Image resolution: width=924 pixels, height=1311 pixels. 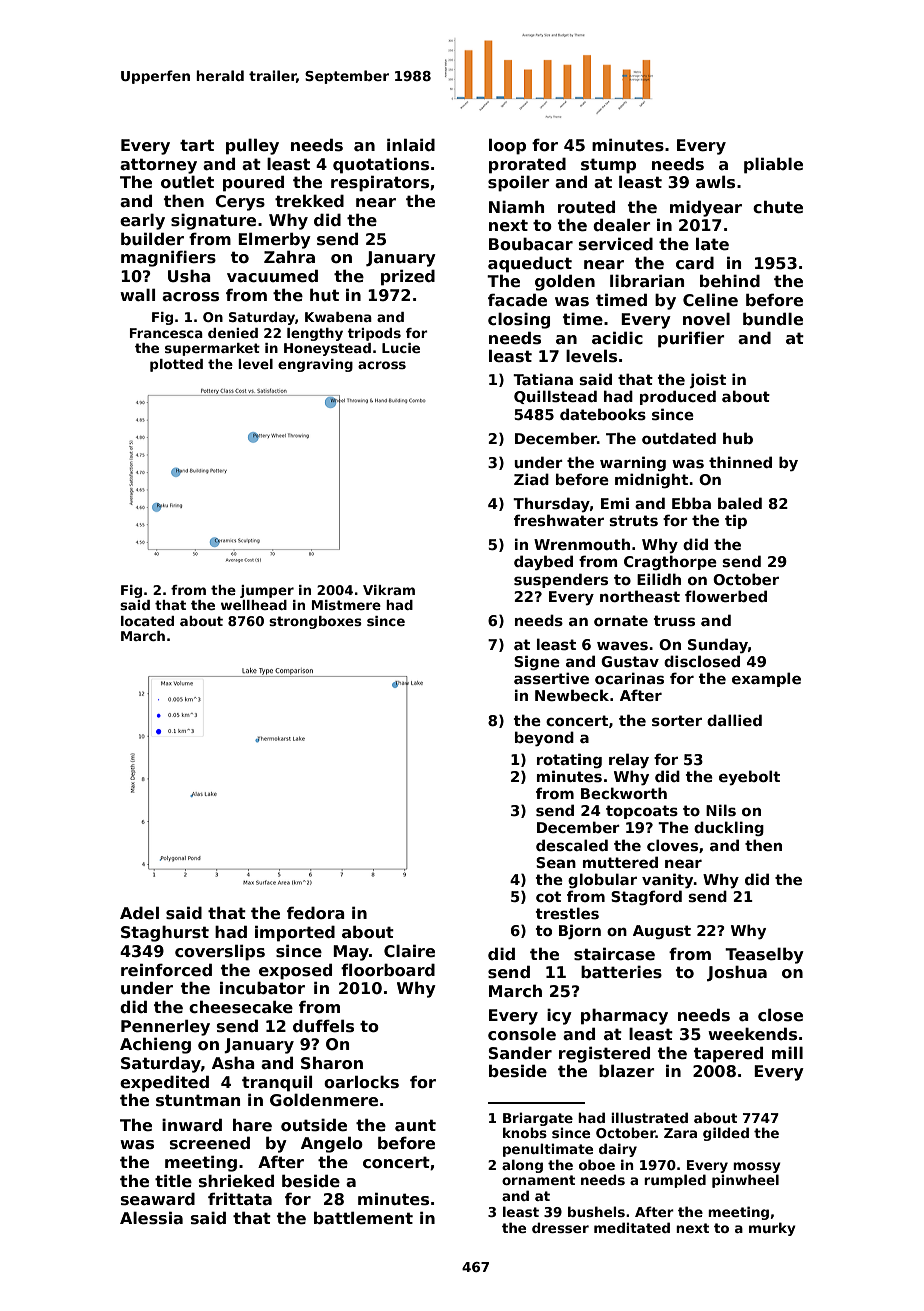 What do you see at coordinates (680, 1133) in the page?
I see `Zara` at bounding box center [680, 1133].
